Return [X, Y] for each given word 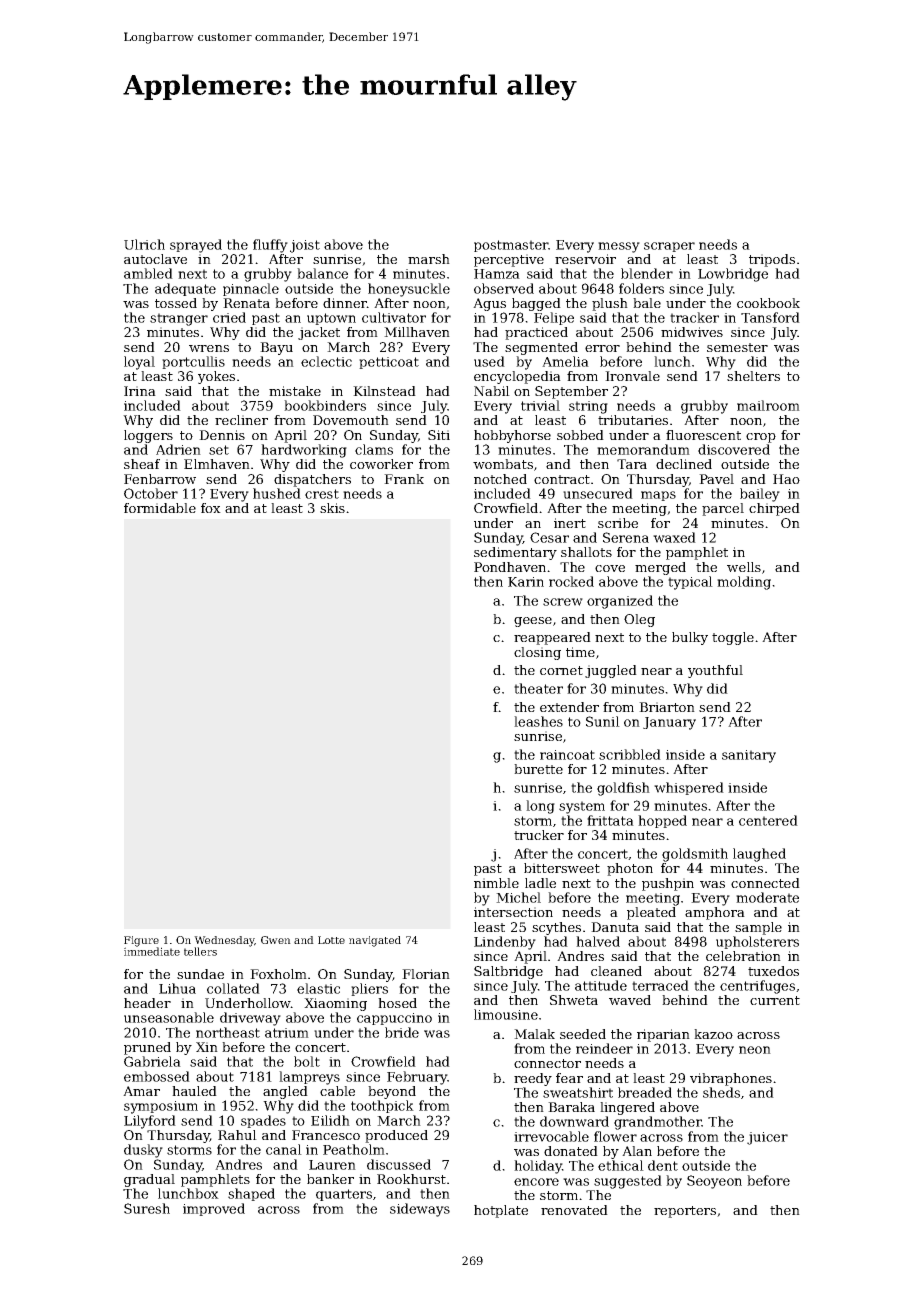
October [151, 493]
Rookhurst [411, 1179]
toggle [733, 638]
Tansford [770, 317]
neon [755, 1050]
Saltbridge [508, 972]
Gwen [276, 940]
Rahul [237, 1135]
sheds [721, 1092]
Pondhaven [510, 567]
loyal [139, 363]
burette [538, 769]
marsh [429, 259]
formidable [160, 508]
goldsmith [695, 855]
